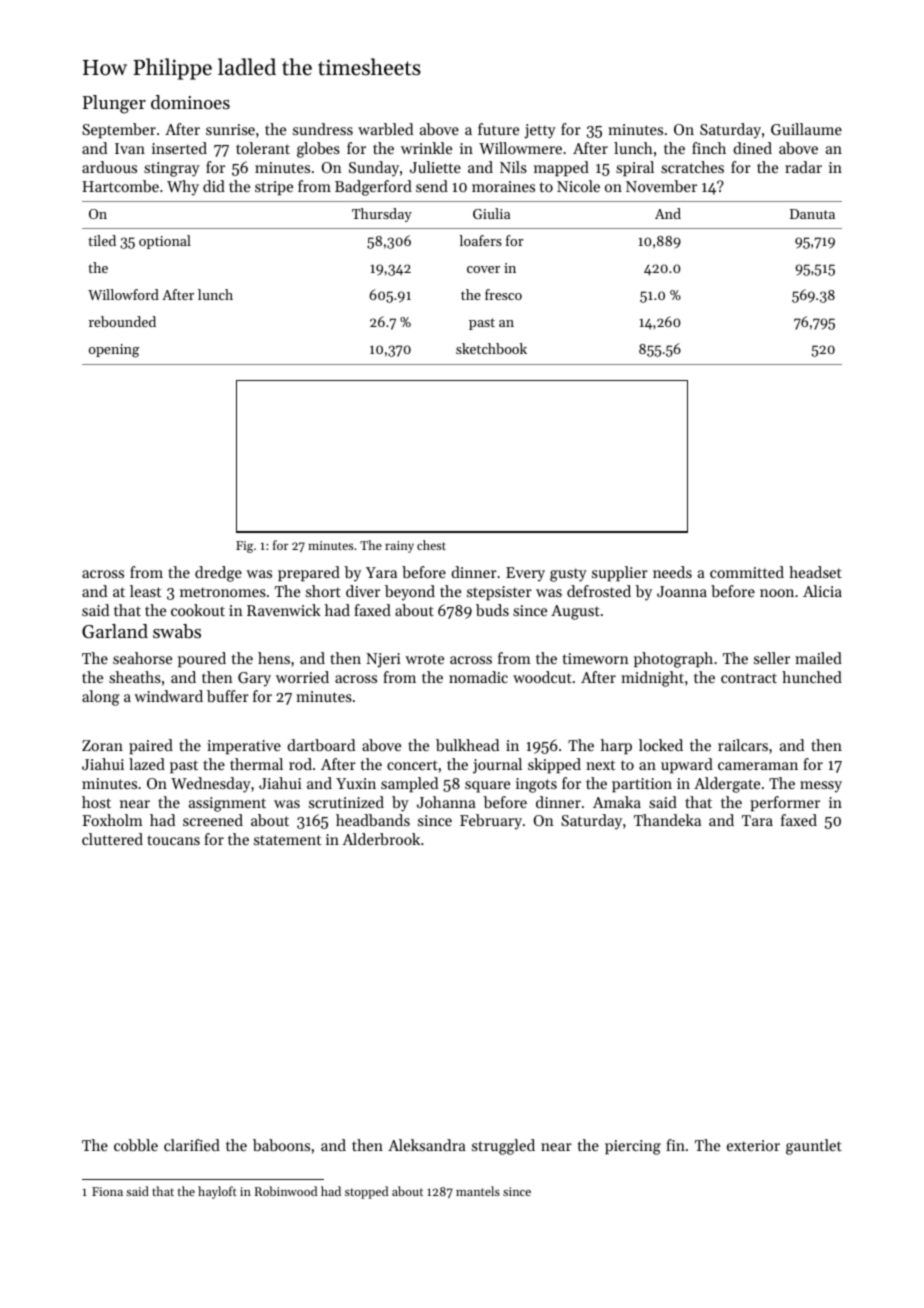 The image size is (924, 1308). I want to click on host, so click(96, 802).
